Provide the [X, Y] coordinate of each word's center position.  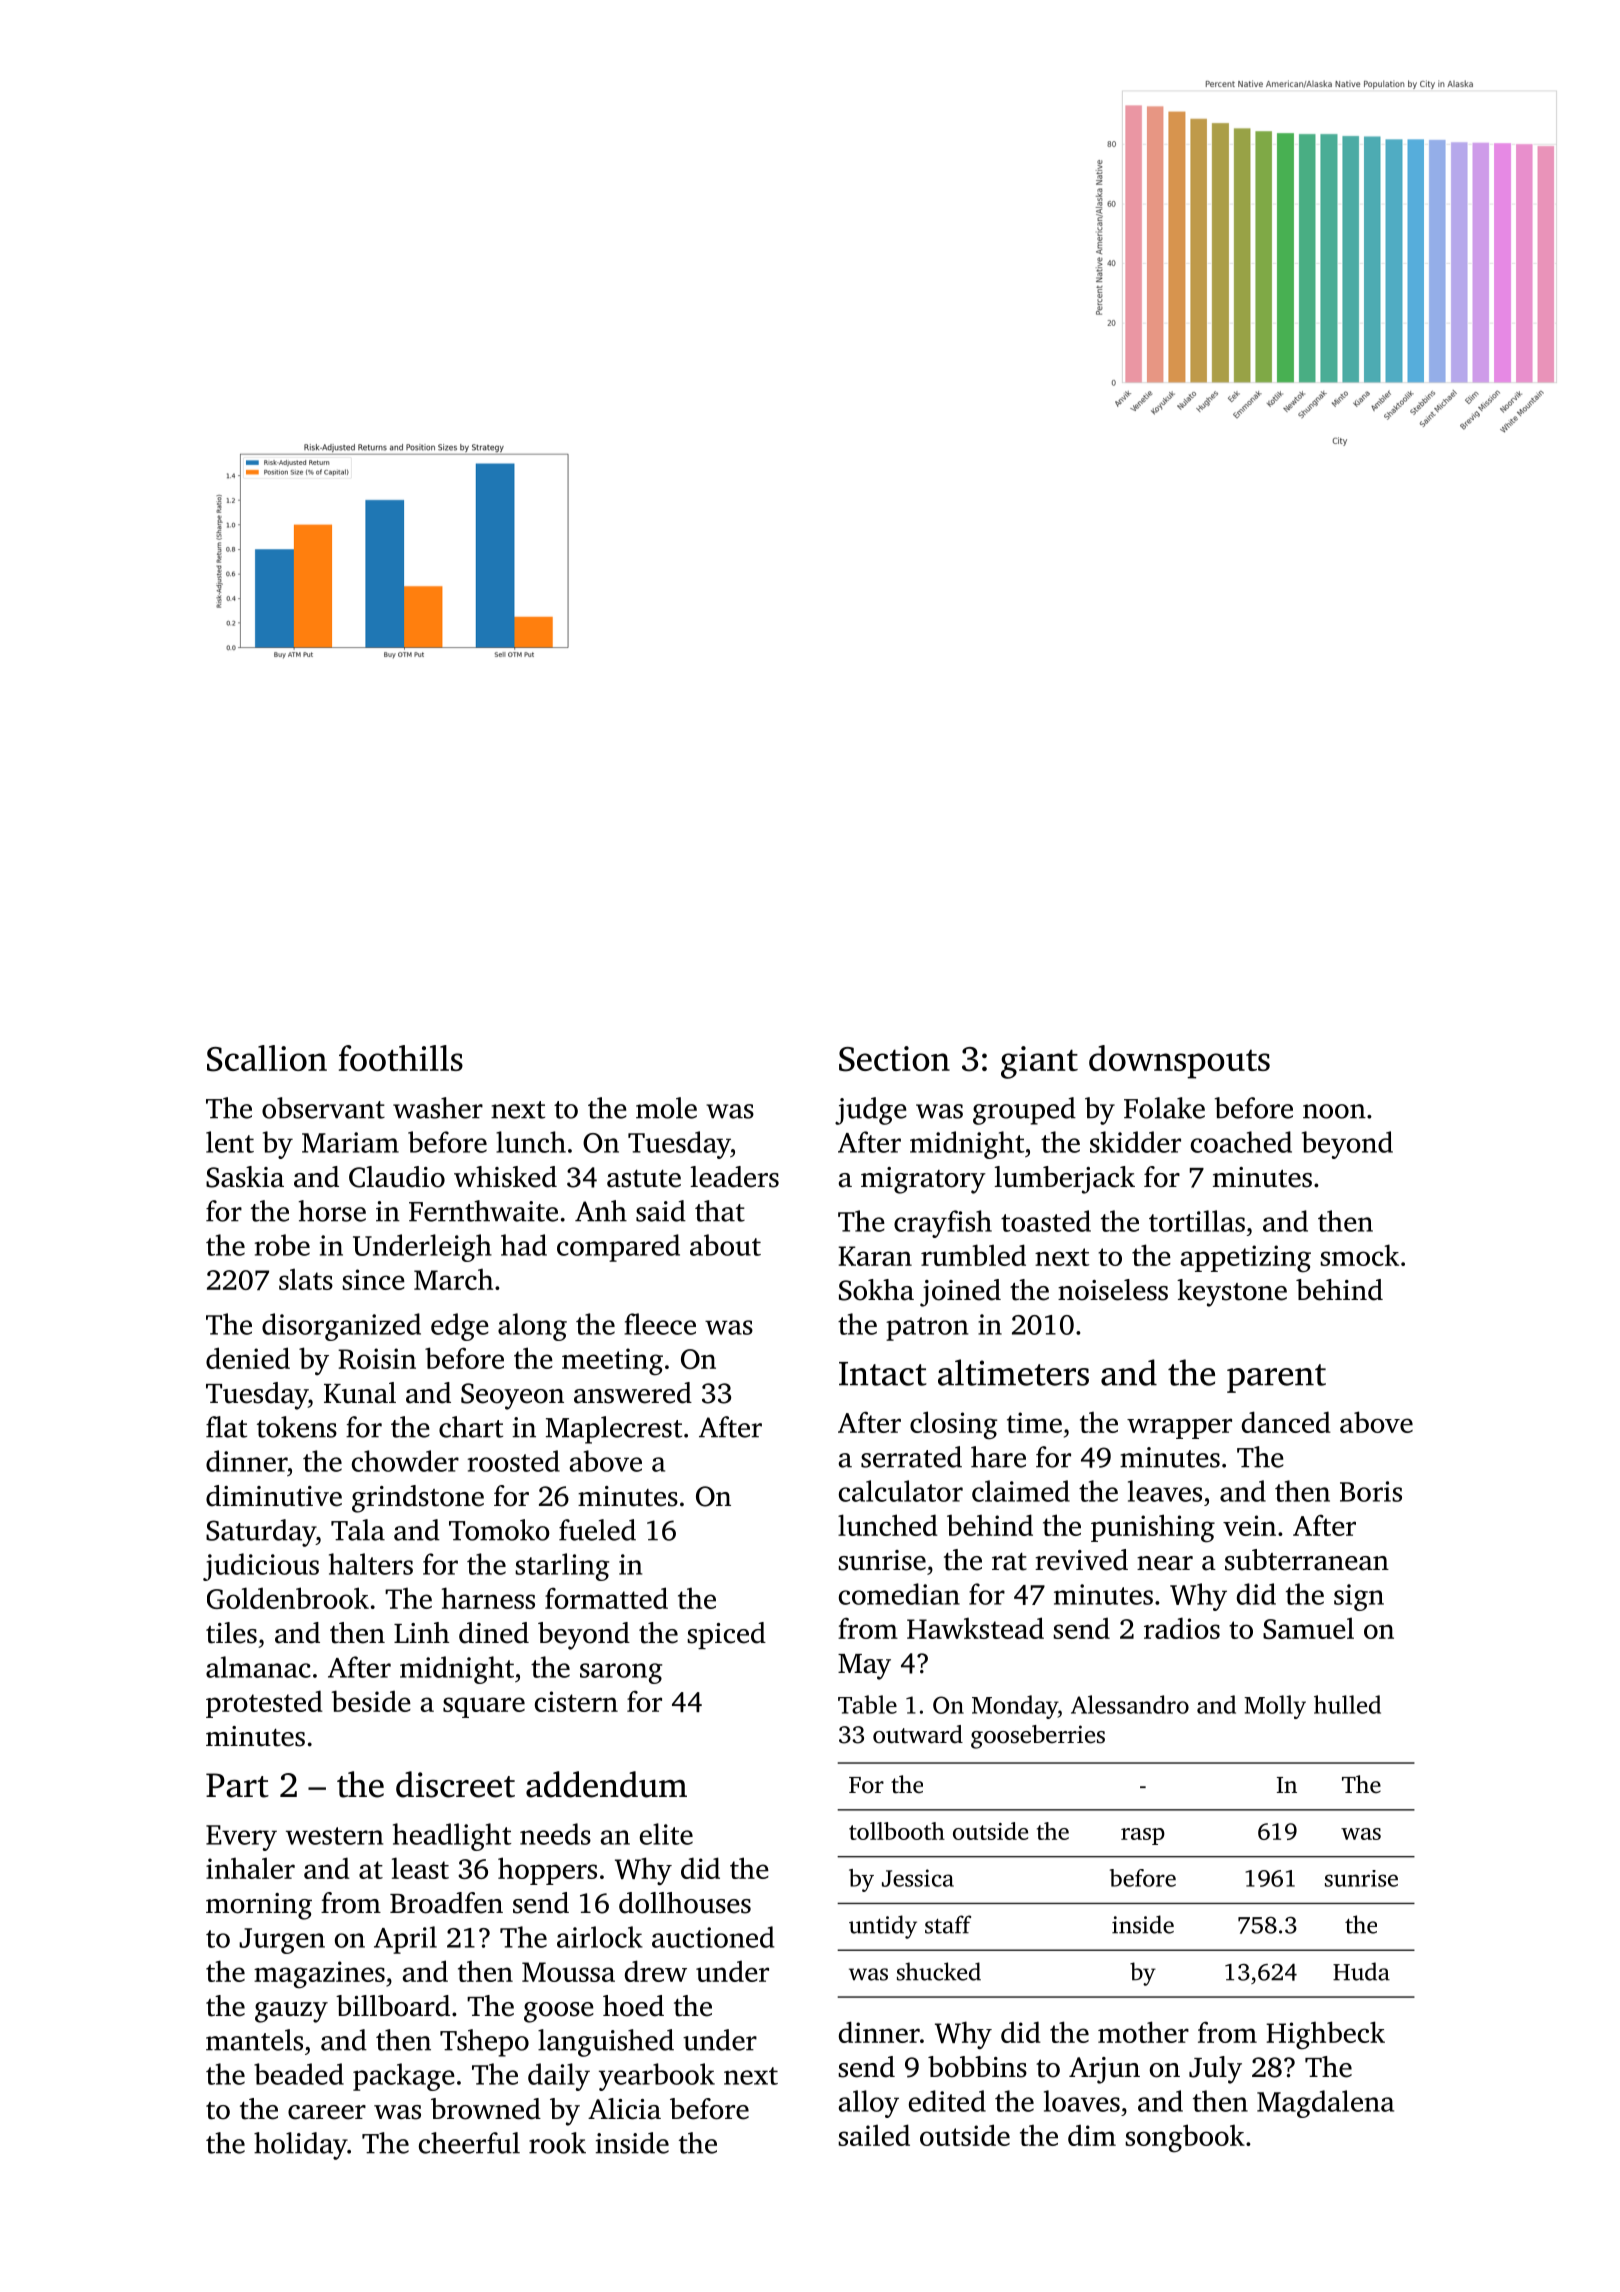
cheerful [469, 2143]
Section [894, 1059]
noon [1334, 1111]
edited [947, 2101]
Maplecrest [614, 1430]
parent [1276, 1378]
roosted [513, 1461]
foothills [401, 1058]
